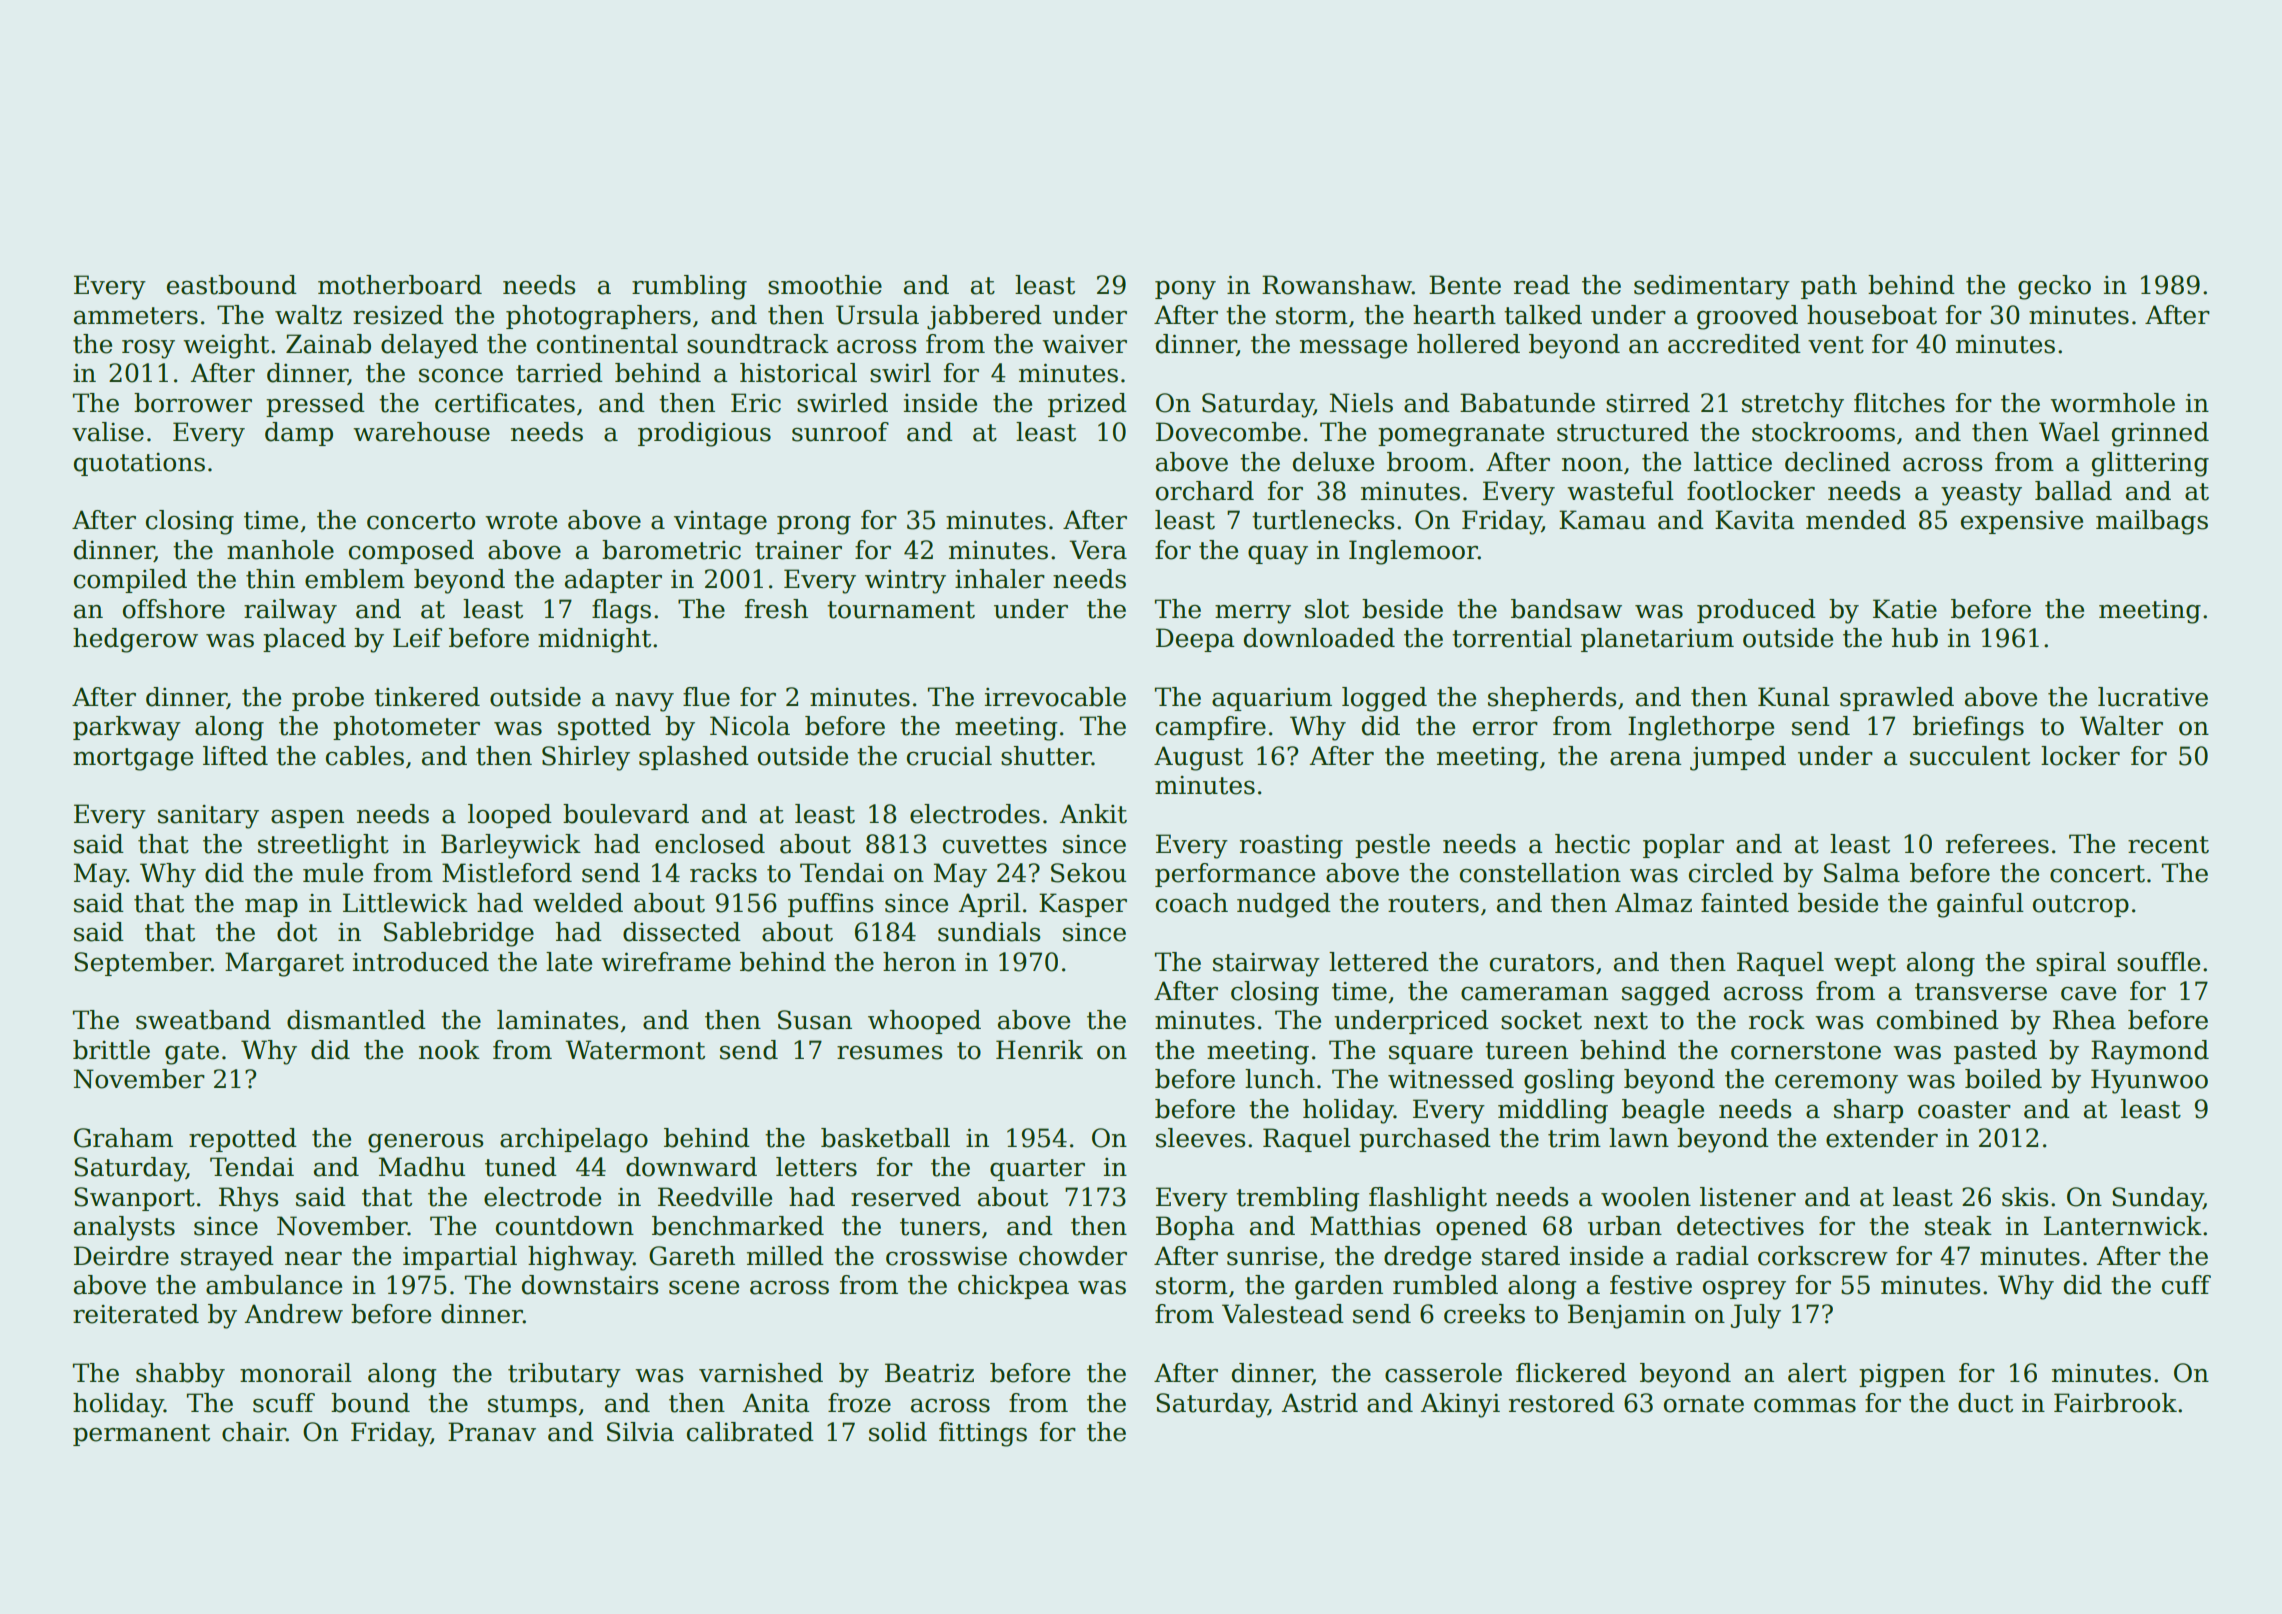 The width and height of the image is (2282, 1614). What do you see at coordinates (1211, 728) in the image?
I see `campfire` at bounding box center [1211, 728].
